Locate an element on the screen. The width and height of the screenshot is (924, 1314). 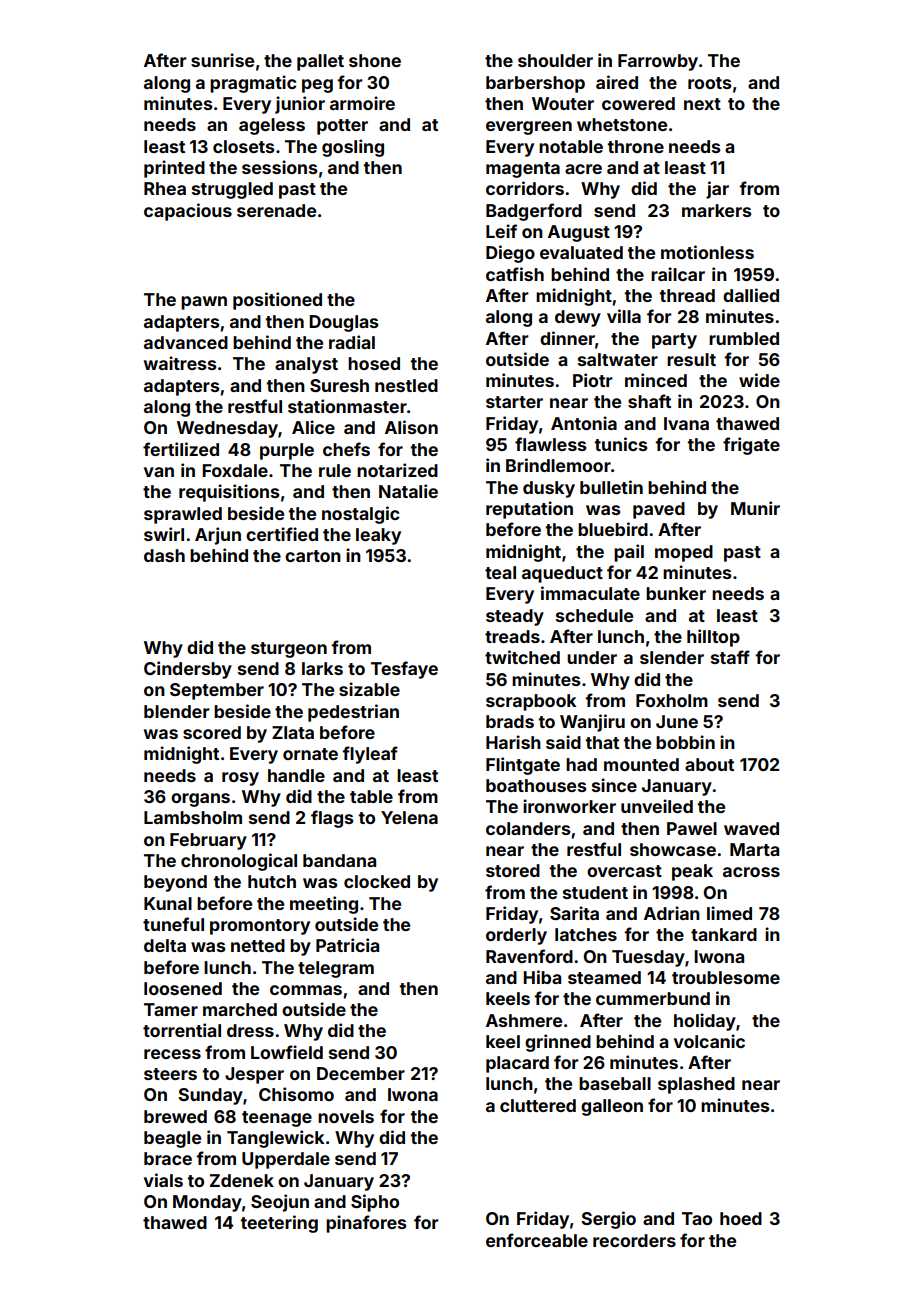
printed is located at coordinates (174, 169).
